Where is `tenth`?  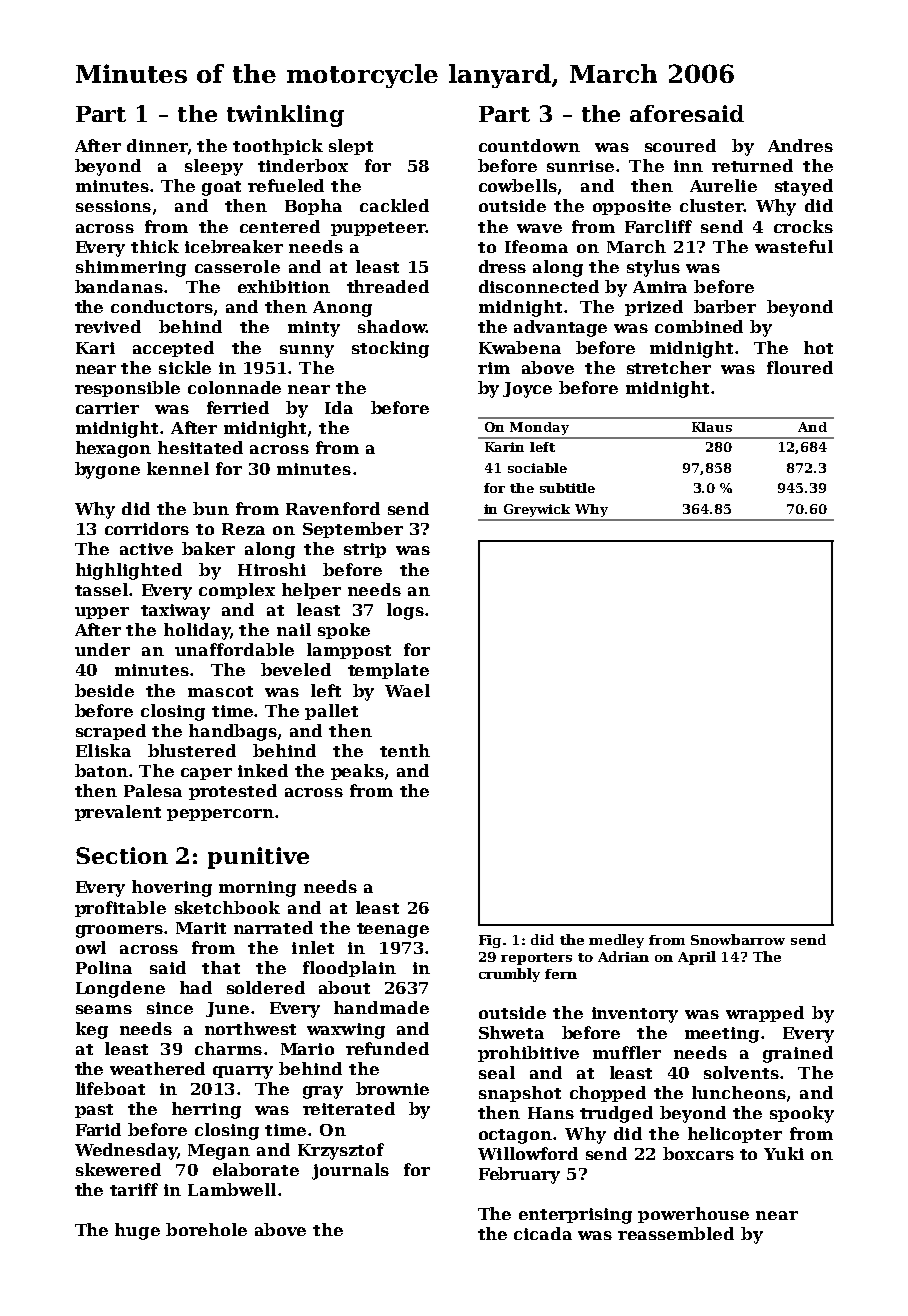 tenth is located at coordinates (405, 750).
